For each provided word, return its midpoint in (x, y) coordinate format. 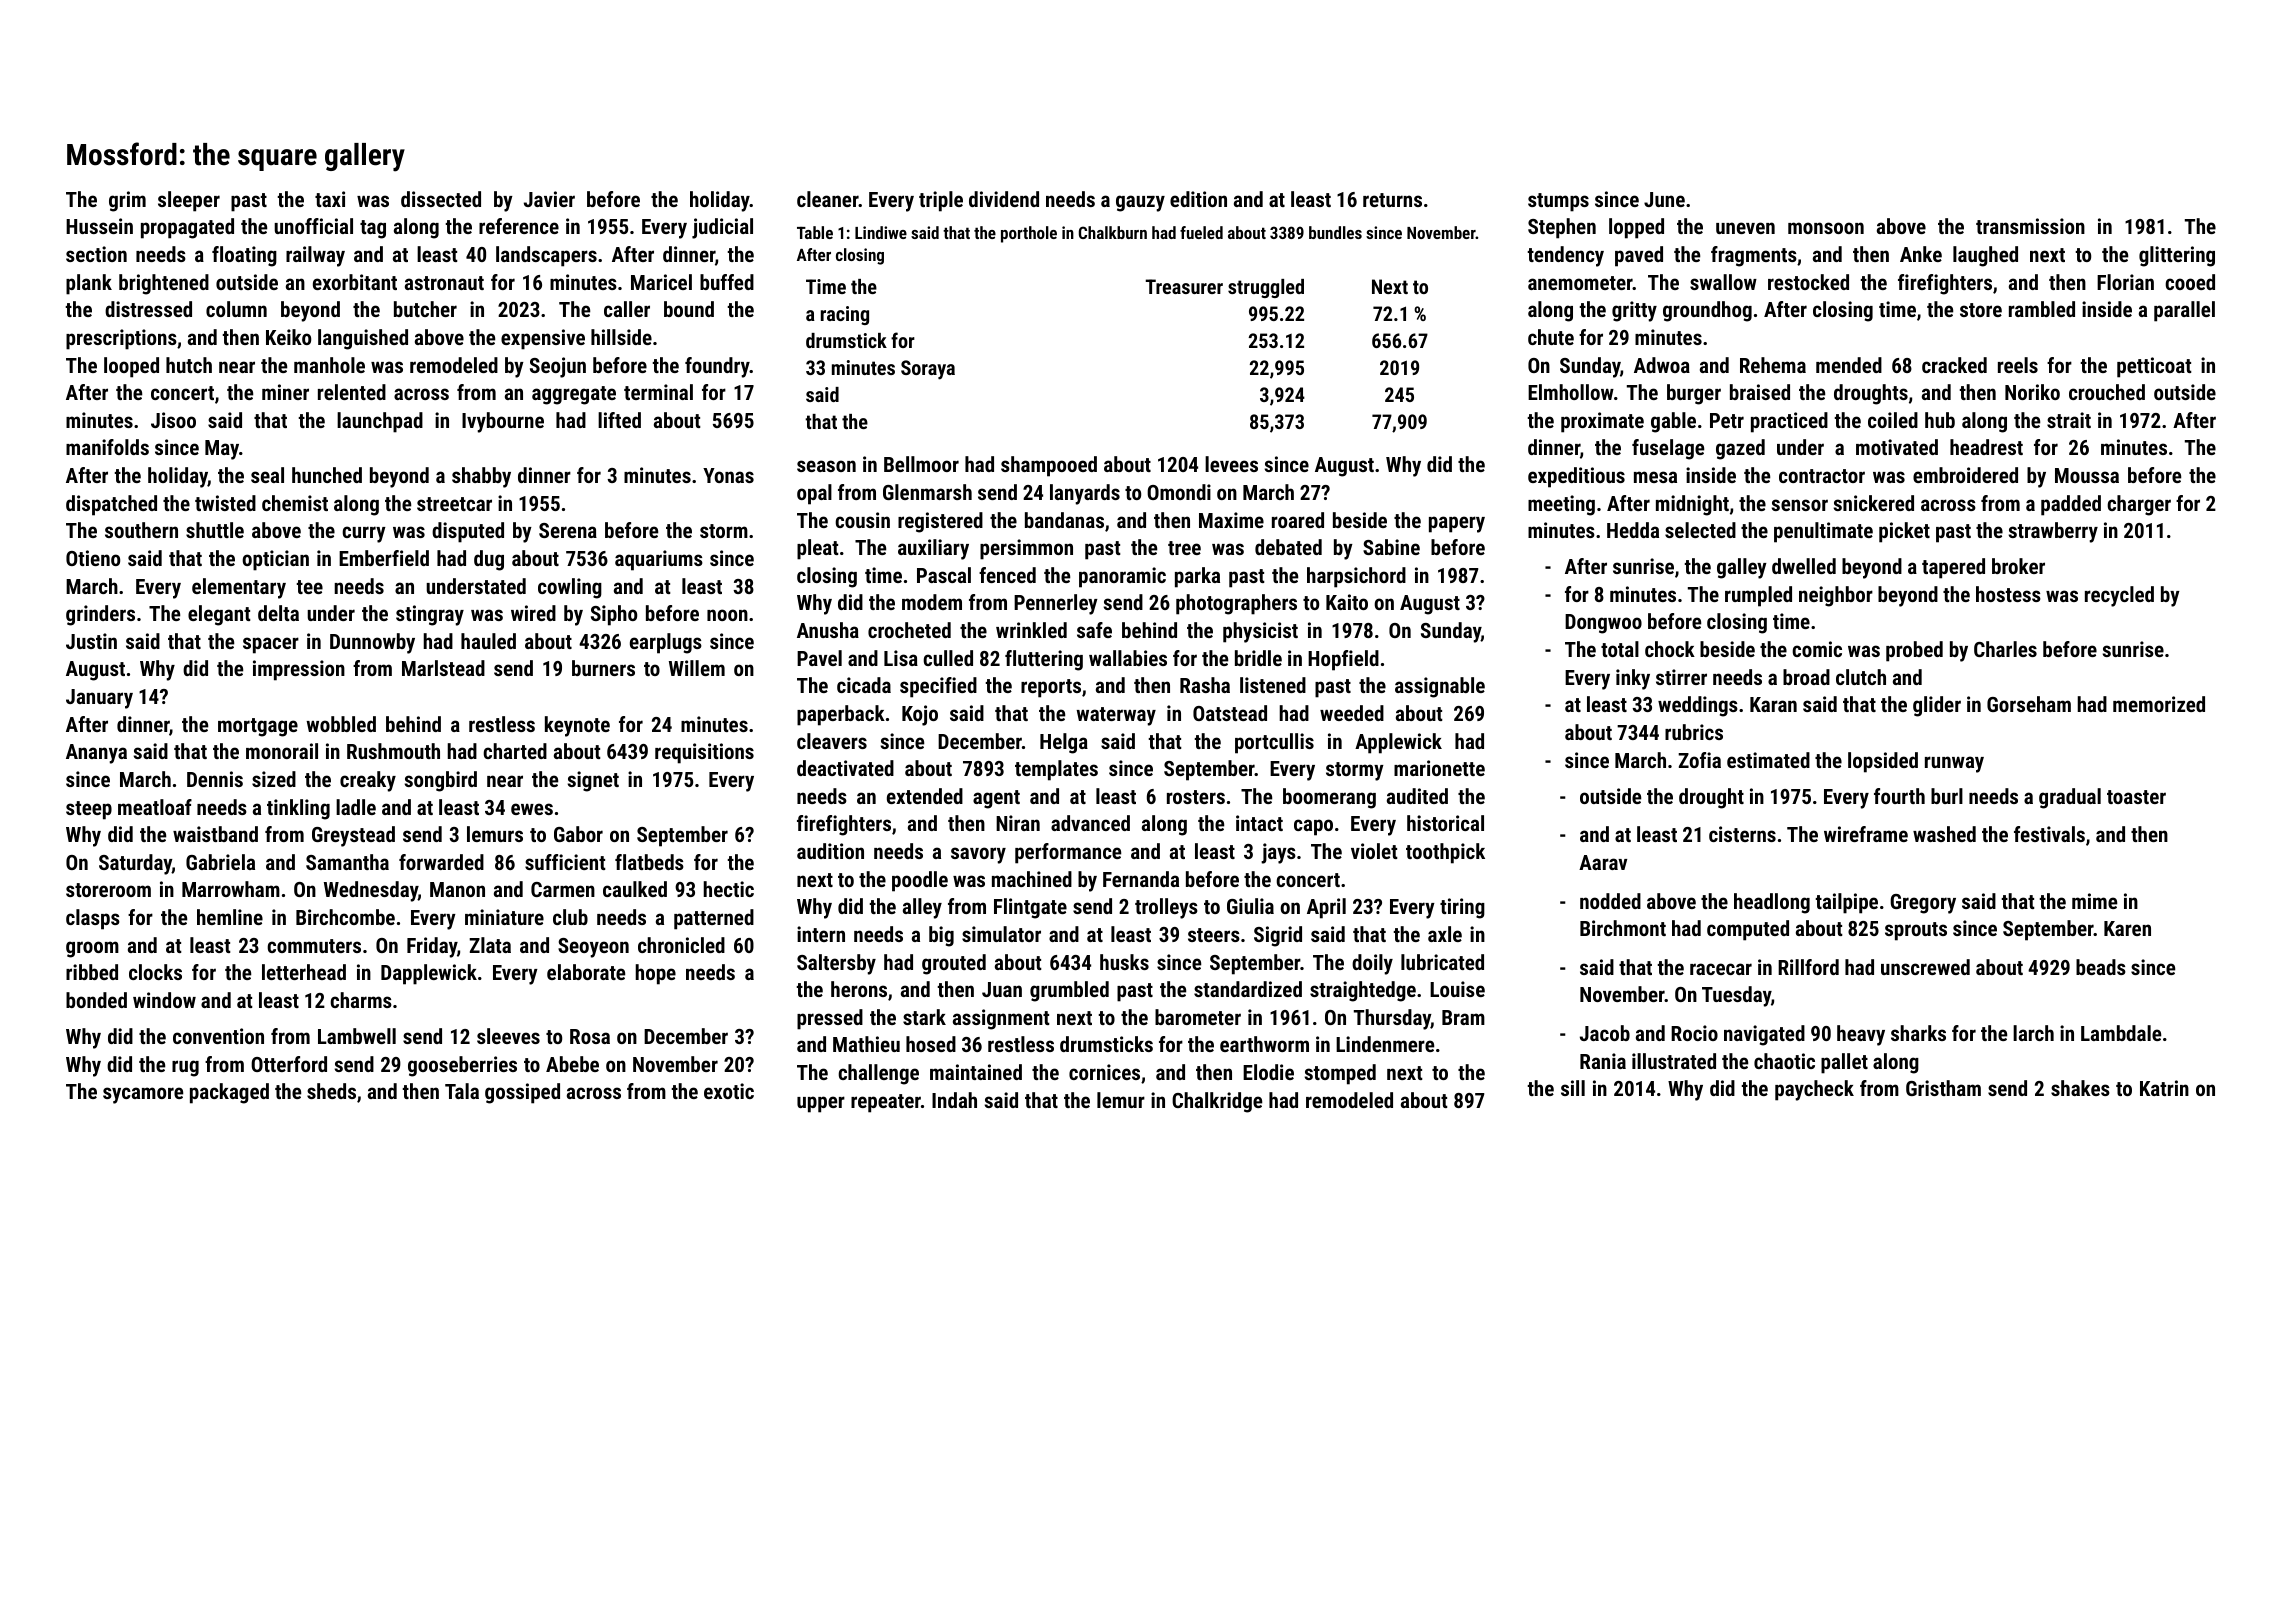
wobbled (341, 724)
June (1664, 199)
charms (361, 1000)
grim (127, 201)
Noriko (2032, 392)
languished (363, 339)
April (1326, 908)
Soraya (928, 370)
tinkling (298, 809)
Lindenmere (1385, 1044)
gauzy (1140, 203)
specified (938, 687)
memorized (2159, 704)
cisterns (1742, 834)
